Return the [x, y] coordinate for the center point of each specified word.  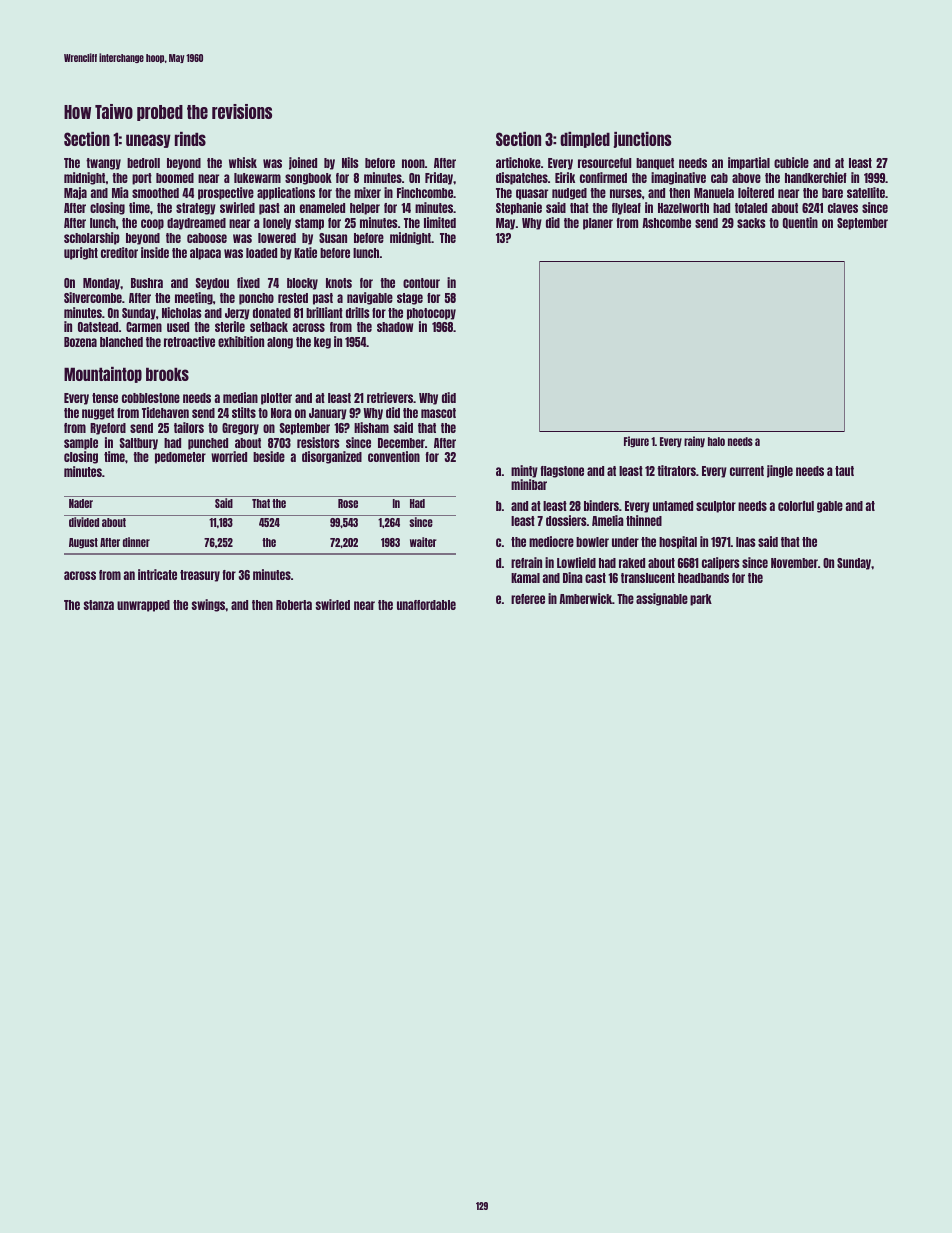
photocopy [431, 314]
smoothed [155, 193]
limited [440, 222]
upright [81, 253]
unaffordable [426, 605]
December [401, 443]
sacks [751, 223]
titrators [676, 470]
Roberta [294, 605]
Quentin [800, 223]
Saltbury [139, 444]
